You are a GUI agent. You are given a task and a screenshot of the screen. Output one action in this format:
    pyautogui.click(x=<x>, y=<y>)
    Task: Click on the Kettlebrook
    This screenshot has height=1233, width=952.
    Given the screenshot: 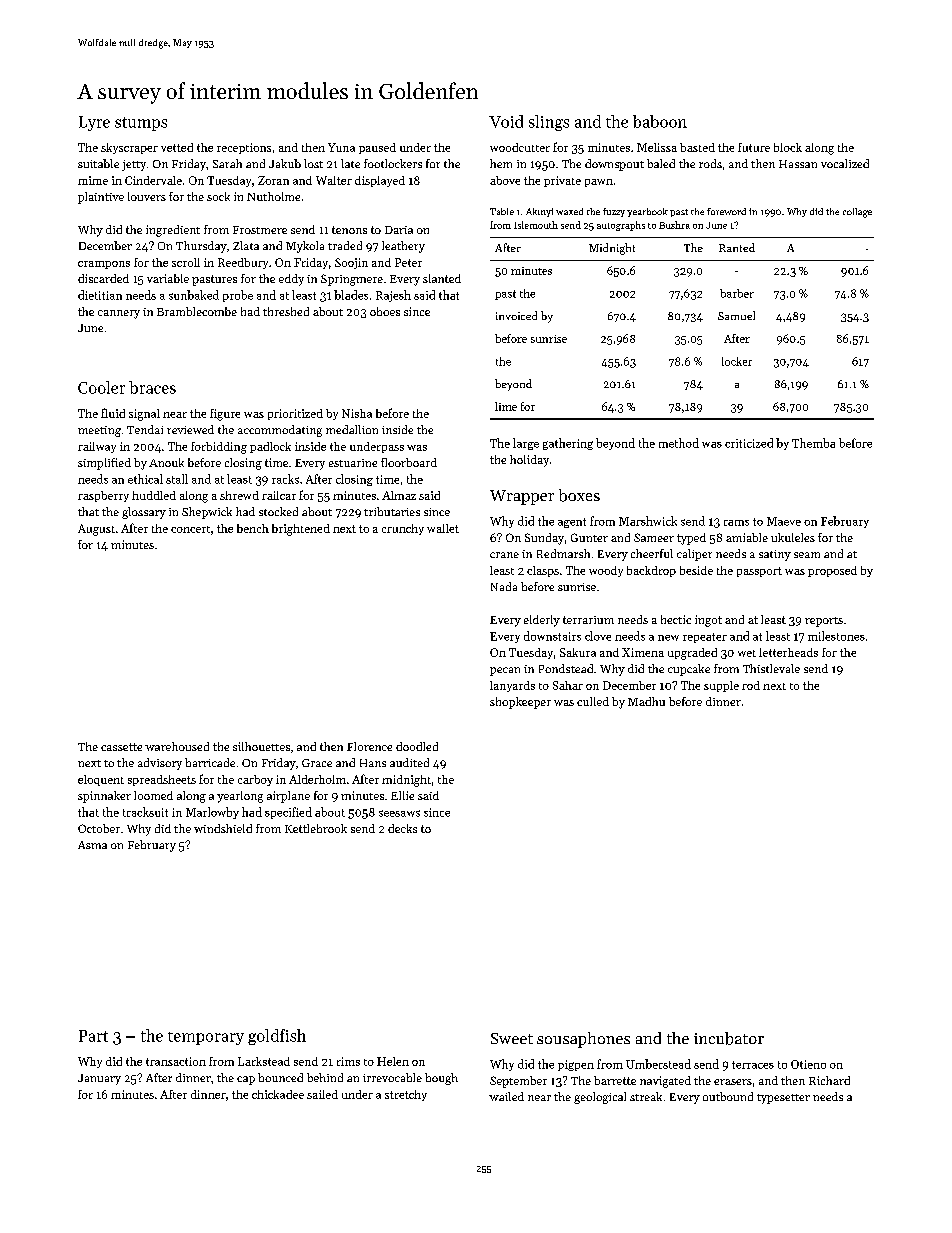 What is the action you would take?
    pyautogui.click(x=316, y=828)
